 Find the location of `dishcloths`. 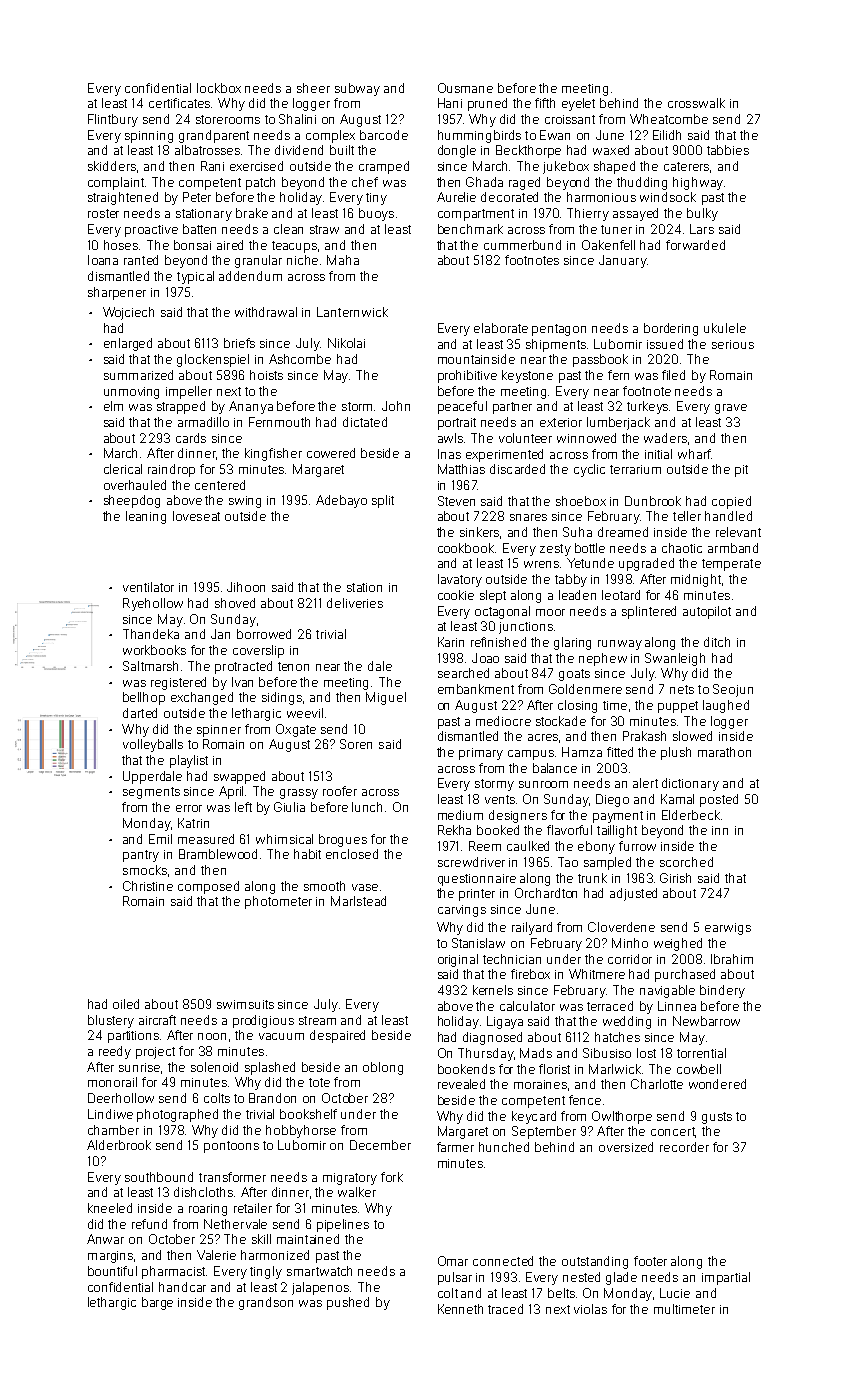

dishcloths is located at coordinates (203, 1192).
